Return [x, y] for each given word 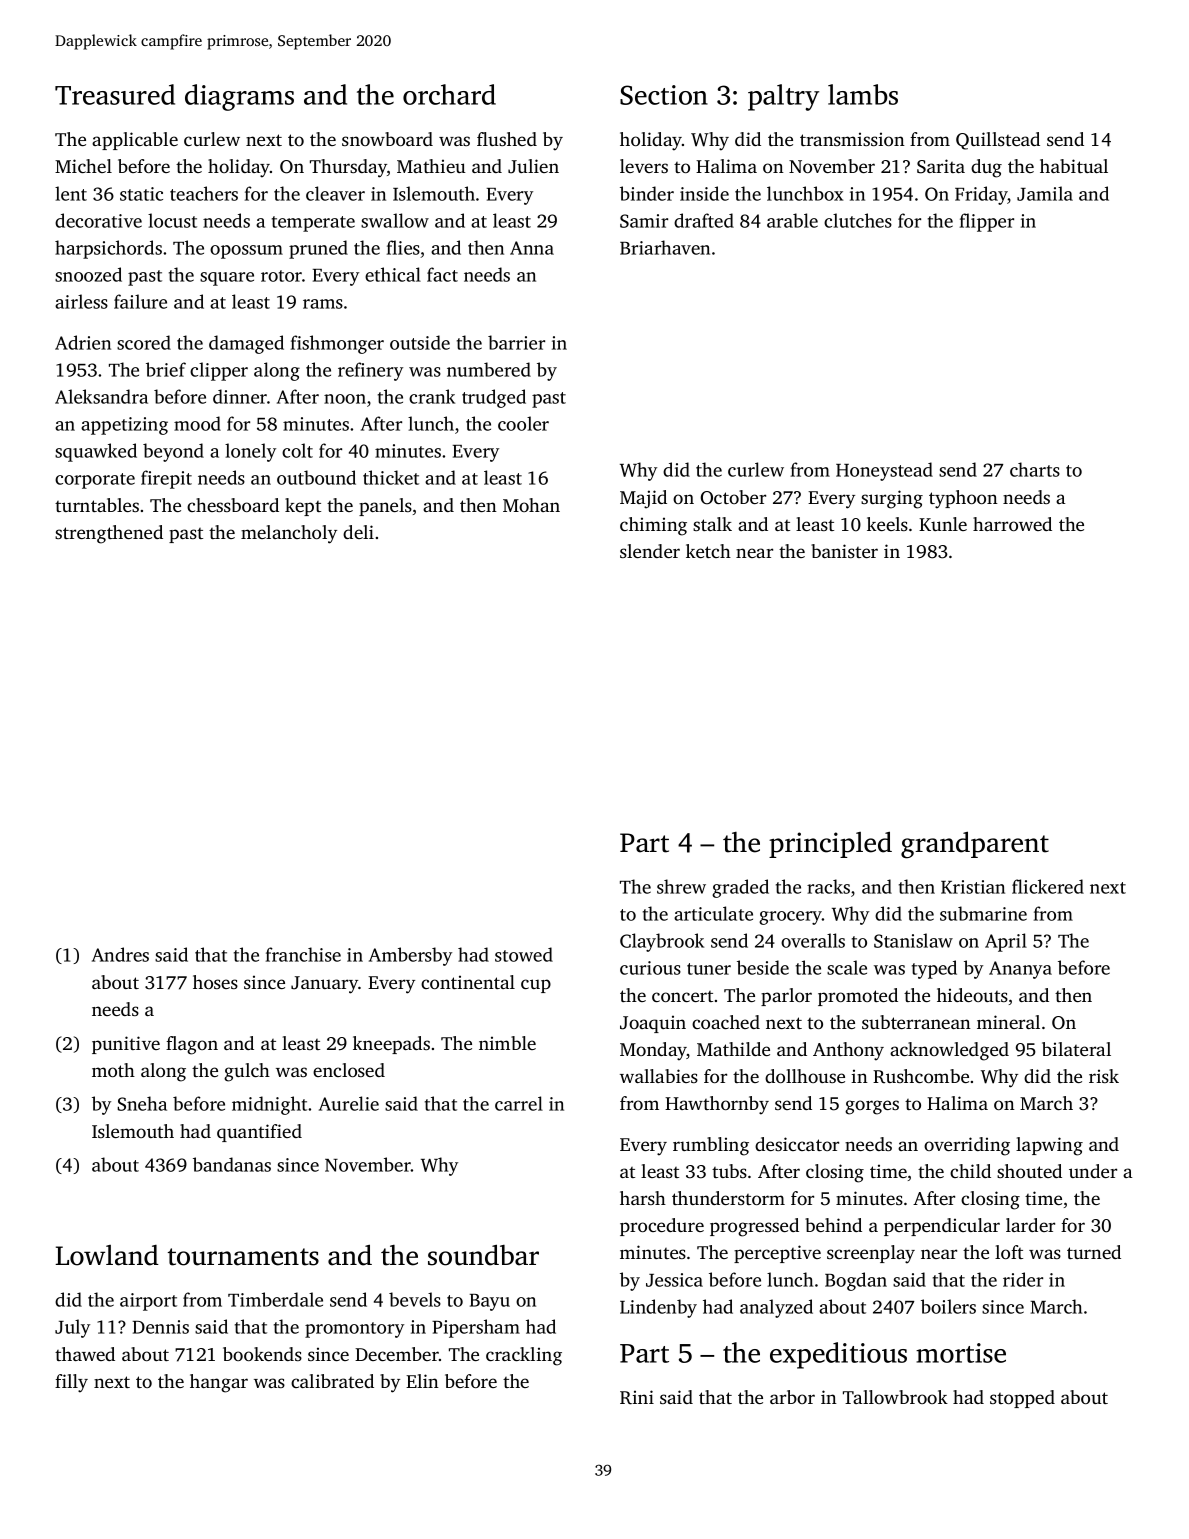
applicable [135, 141]
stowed [524, 954]
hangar [219, 1383]
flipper [987, 222]
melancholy [289, 534]
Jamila [1045, 193]
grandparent [975, 845]
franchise [303, 954]
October [733, 497]
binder [647, 193]
